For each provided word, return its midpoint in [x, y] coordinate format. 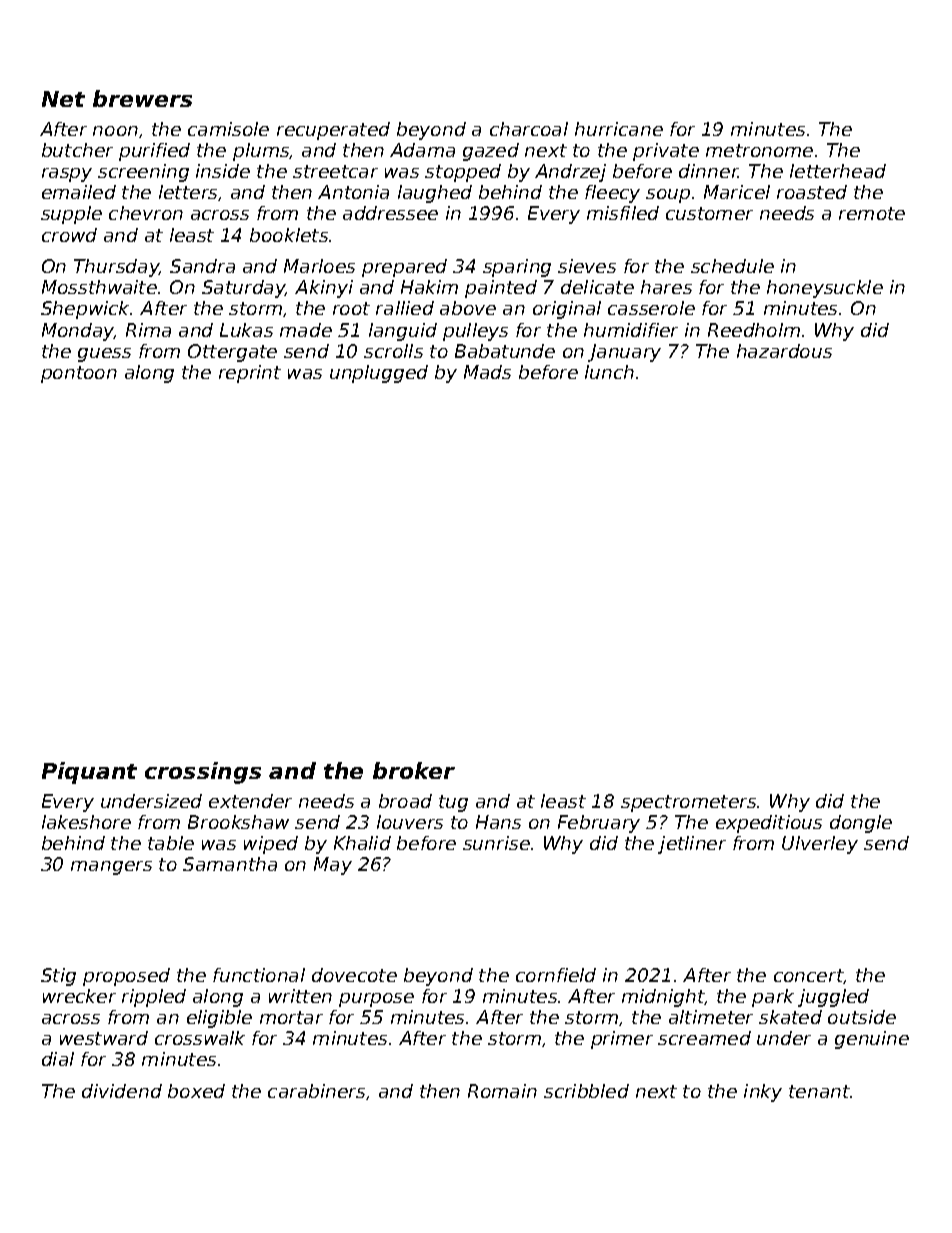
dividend [122, 1091]
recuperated [333, 131]
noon [115, 131]
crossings [203, 773]
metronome [759, 150]
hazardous [784, 351]
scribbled [586, 1091]
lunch [609, 372]
